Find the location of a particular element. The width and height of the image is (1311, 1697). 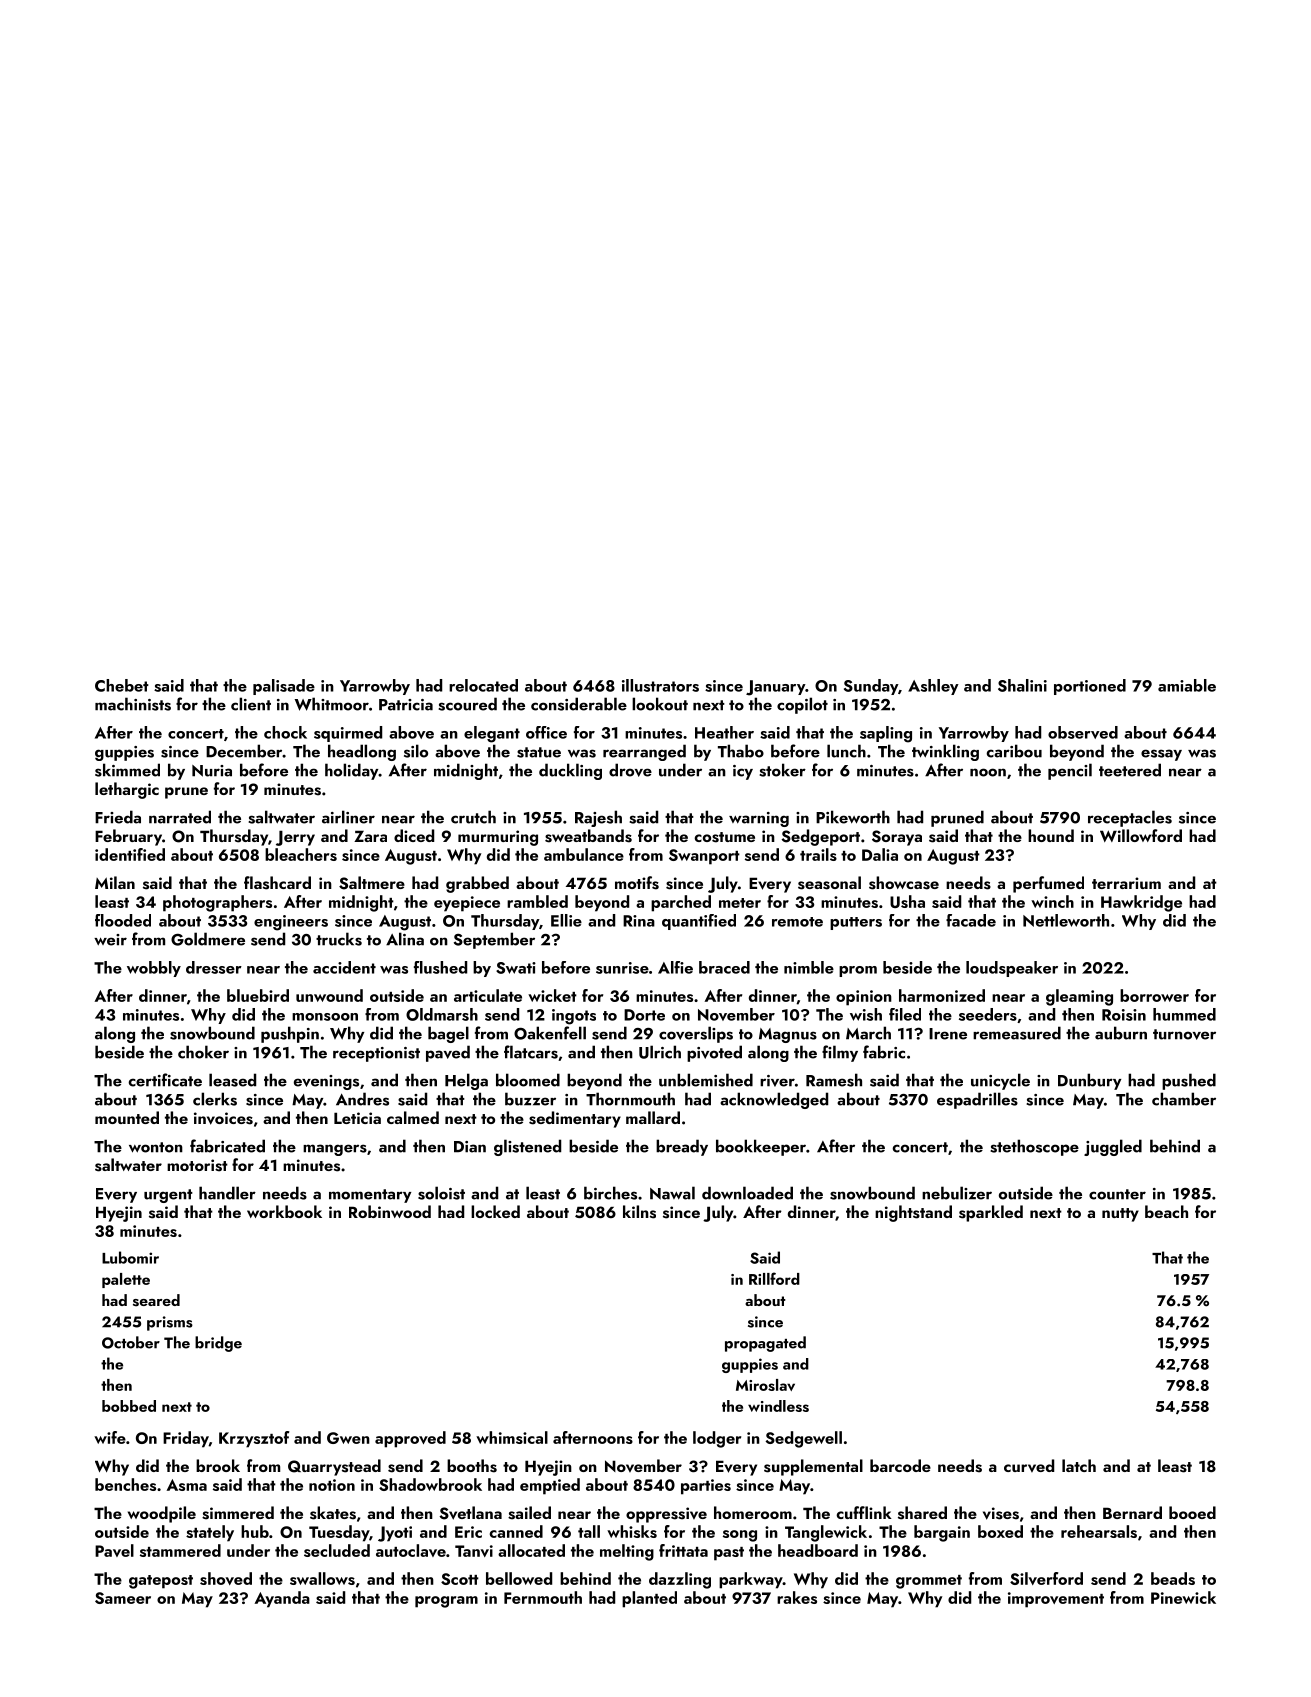

tall is located at coordinates (589, 1531).
